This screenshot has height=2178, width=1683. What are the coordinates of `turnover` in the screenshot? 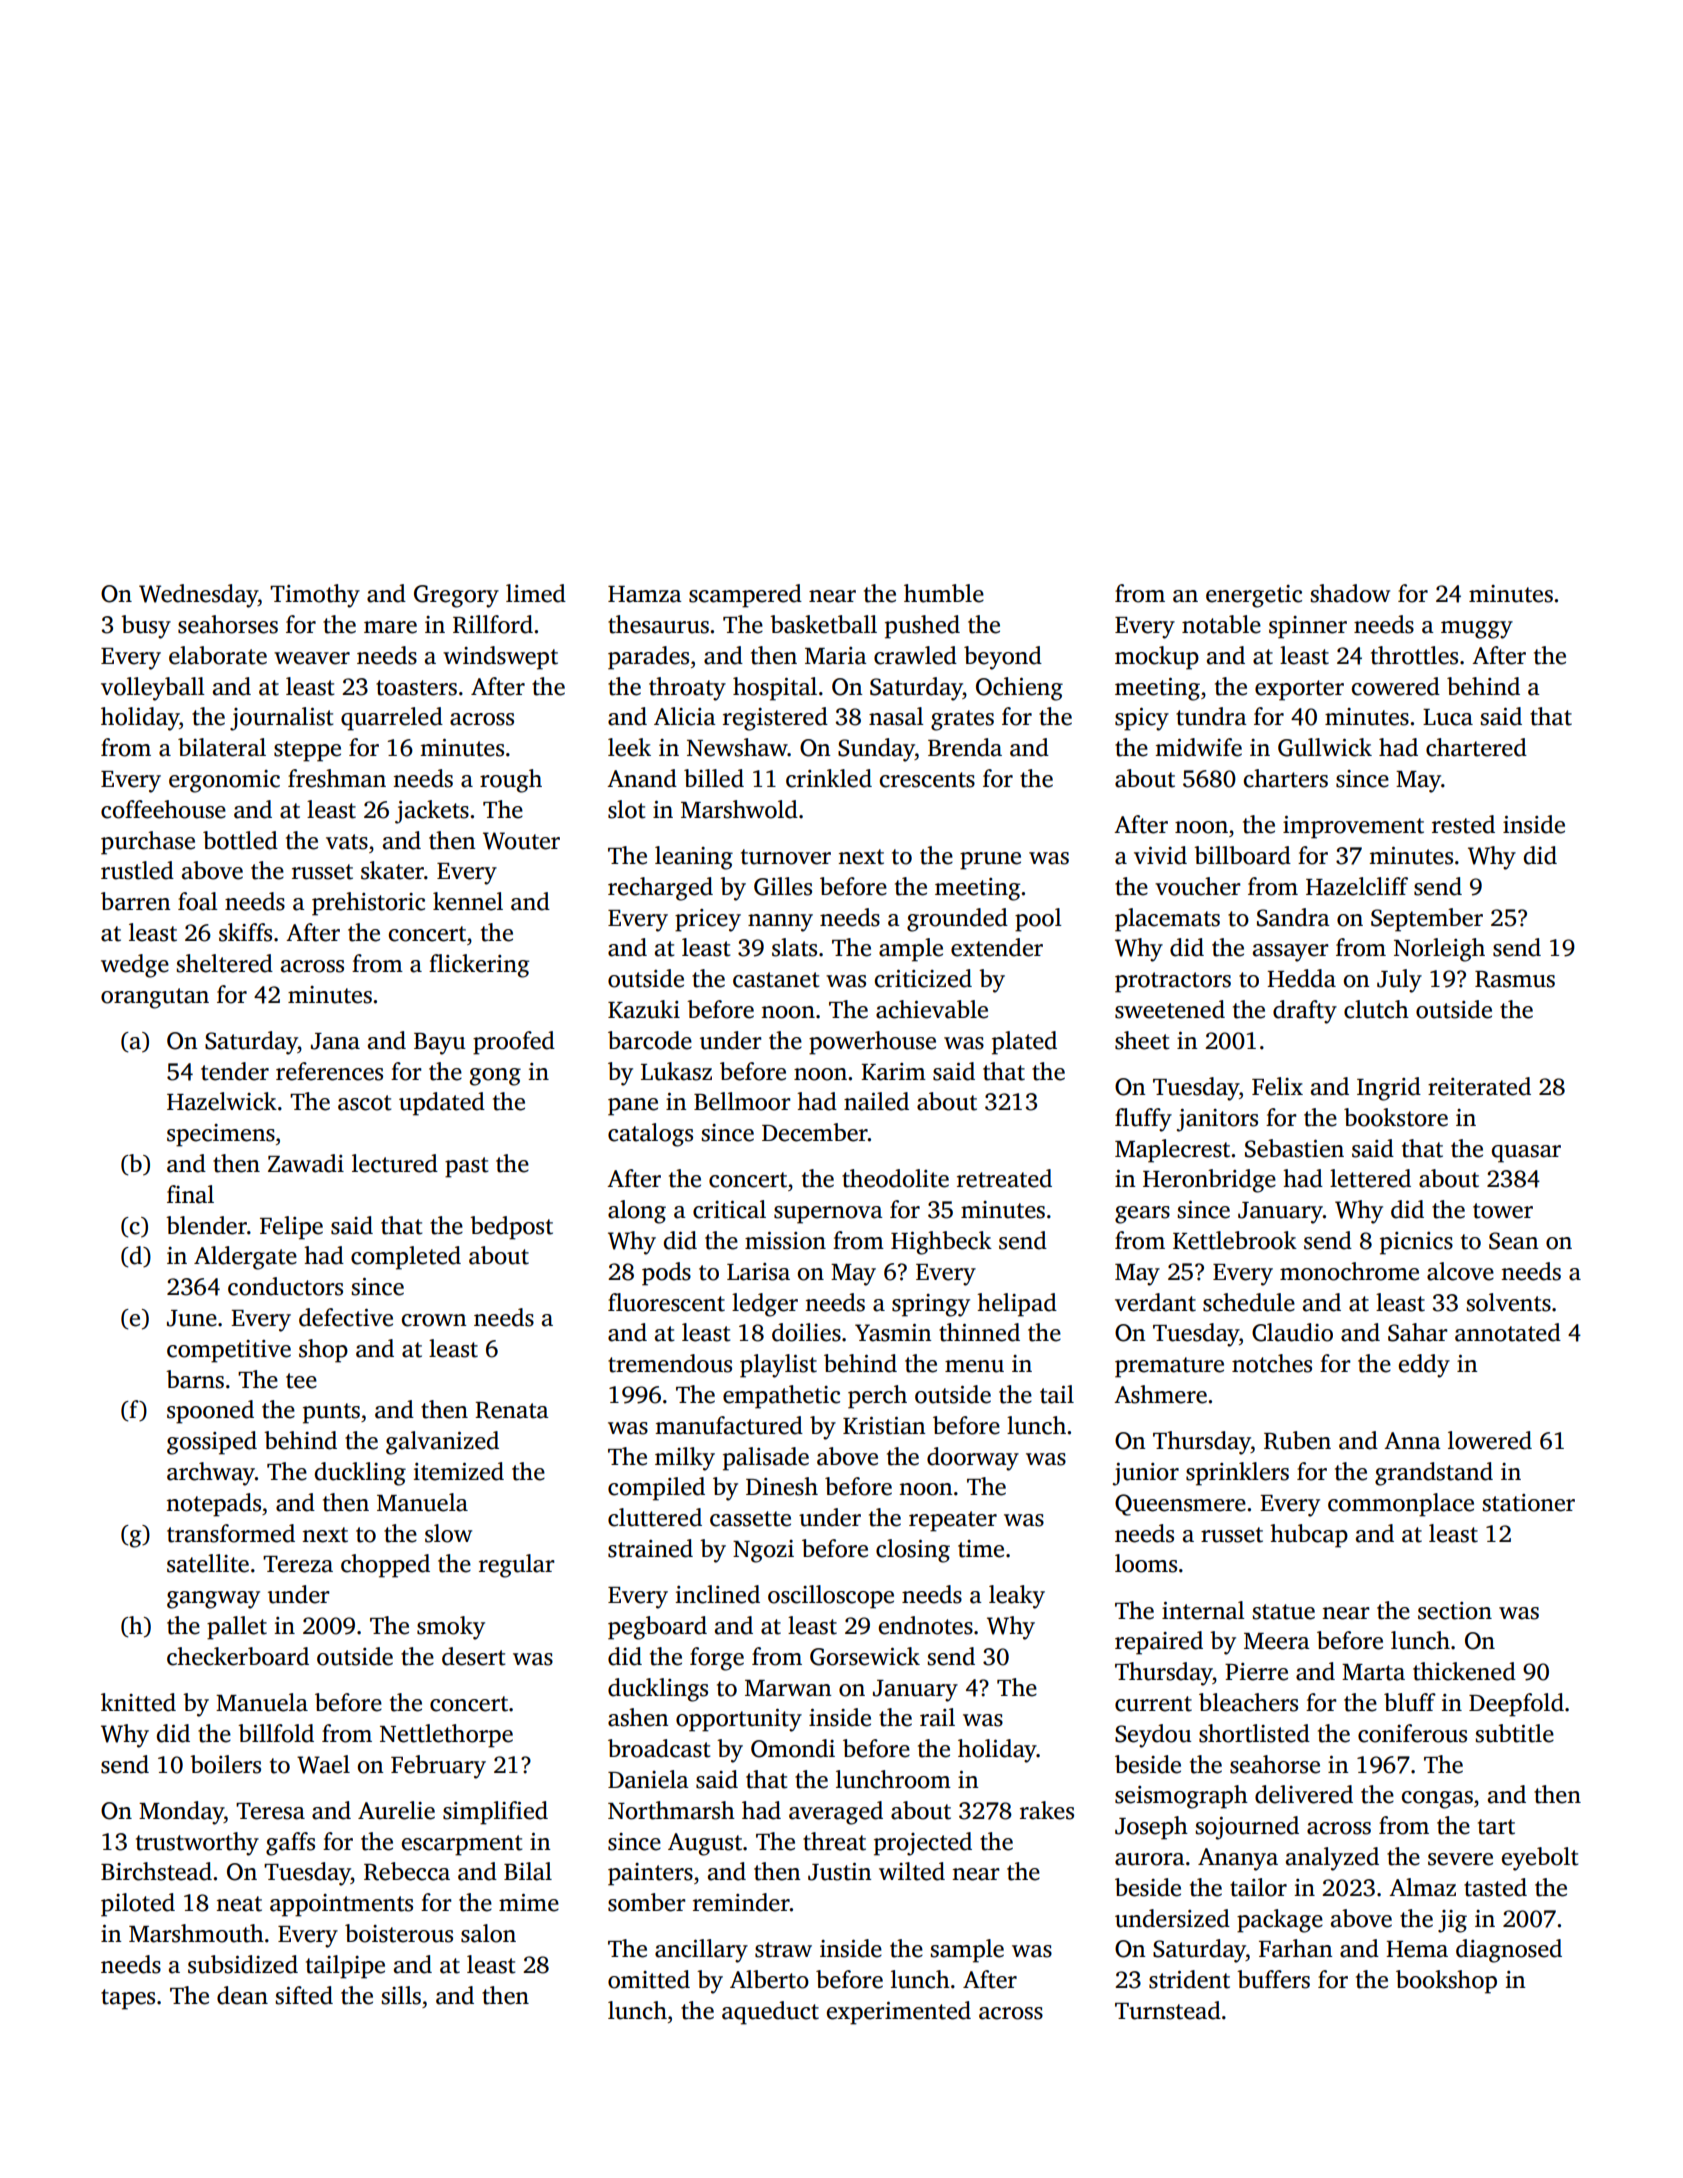 It's located at (786, 857).
